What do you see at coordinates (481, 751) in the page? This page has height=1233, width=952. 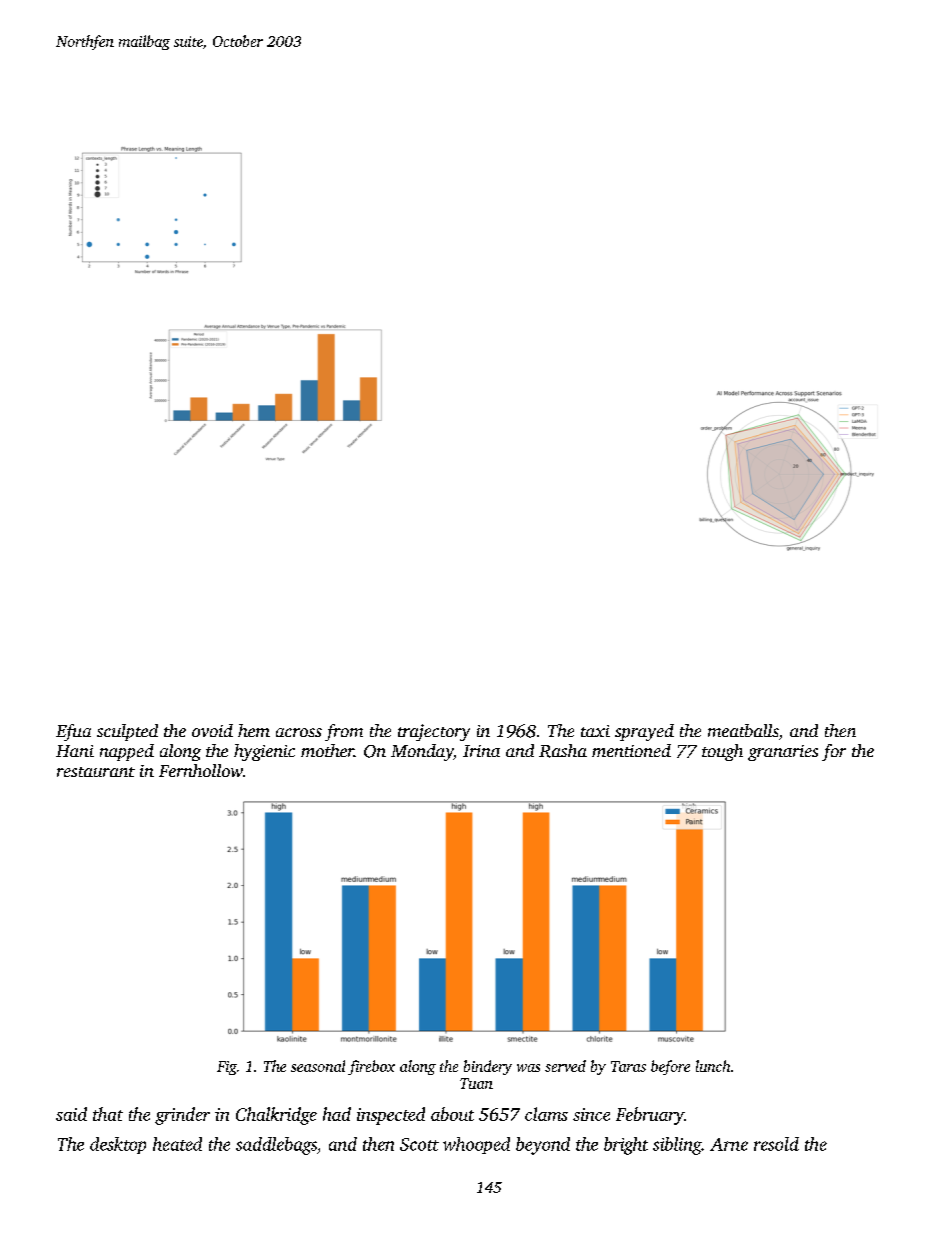 I see `Irina` at bounding box center [481, 751].
